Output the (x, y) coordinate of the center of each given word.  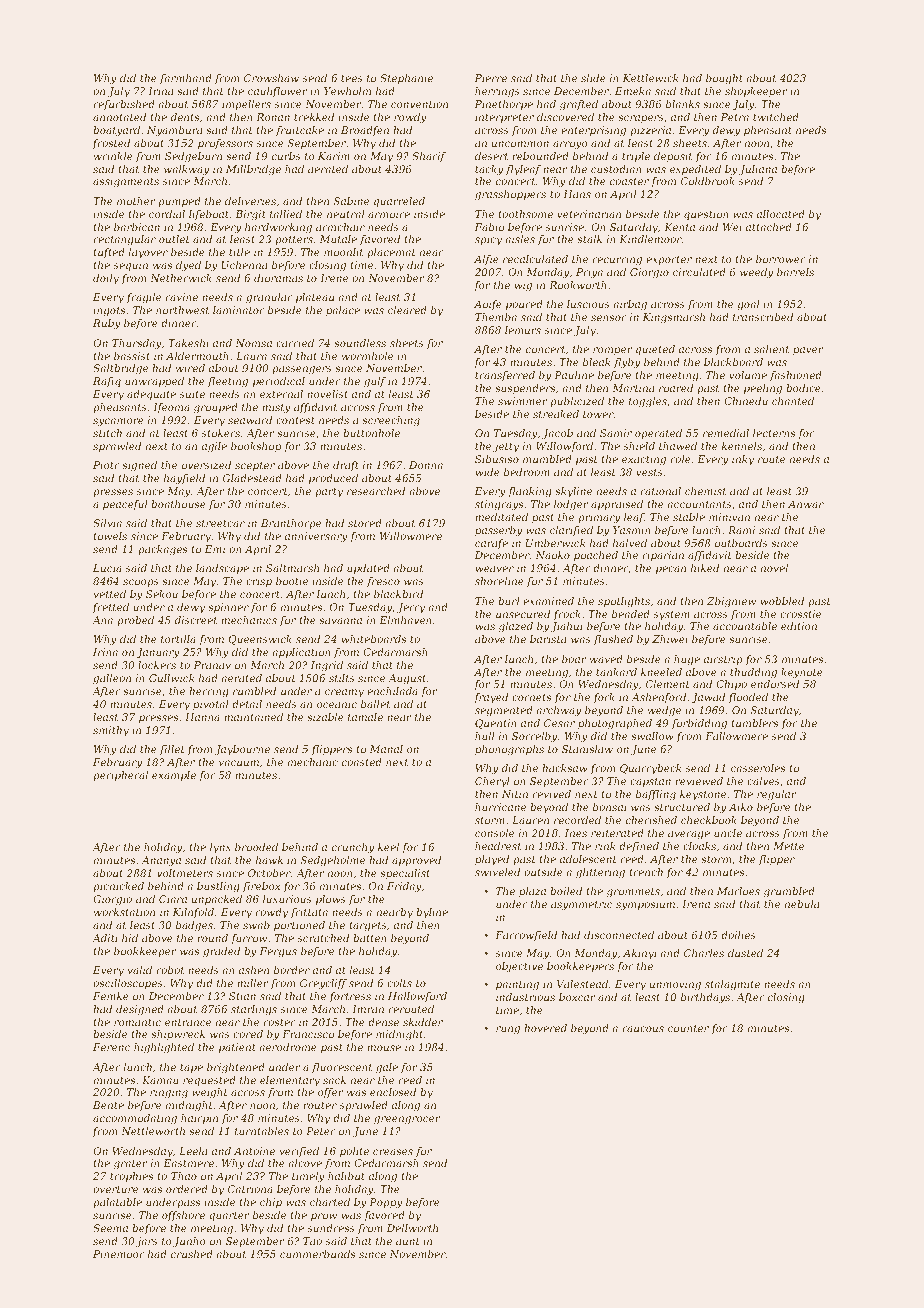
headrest (498, 846)
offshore (183, 1216)
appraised (617, 505)
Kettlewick (650, 78)
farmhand (186, 79)
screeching (391, 421)
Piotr (106, 465)
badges (194, 926)
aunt (408, 1241)
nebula (802, 904)
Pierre (491, 78)
